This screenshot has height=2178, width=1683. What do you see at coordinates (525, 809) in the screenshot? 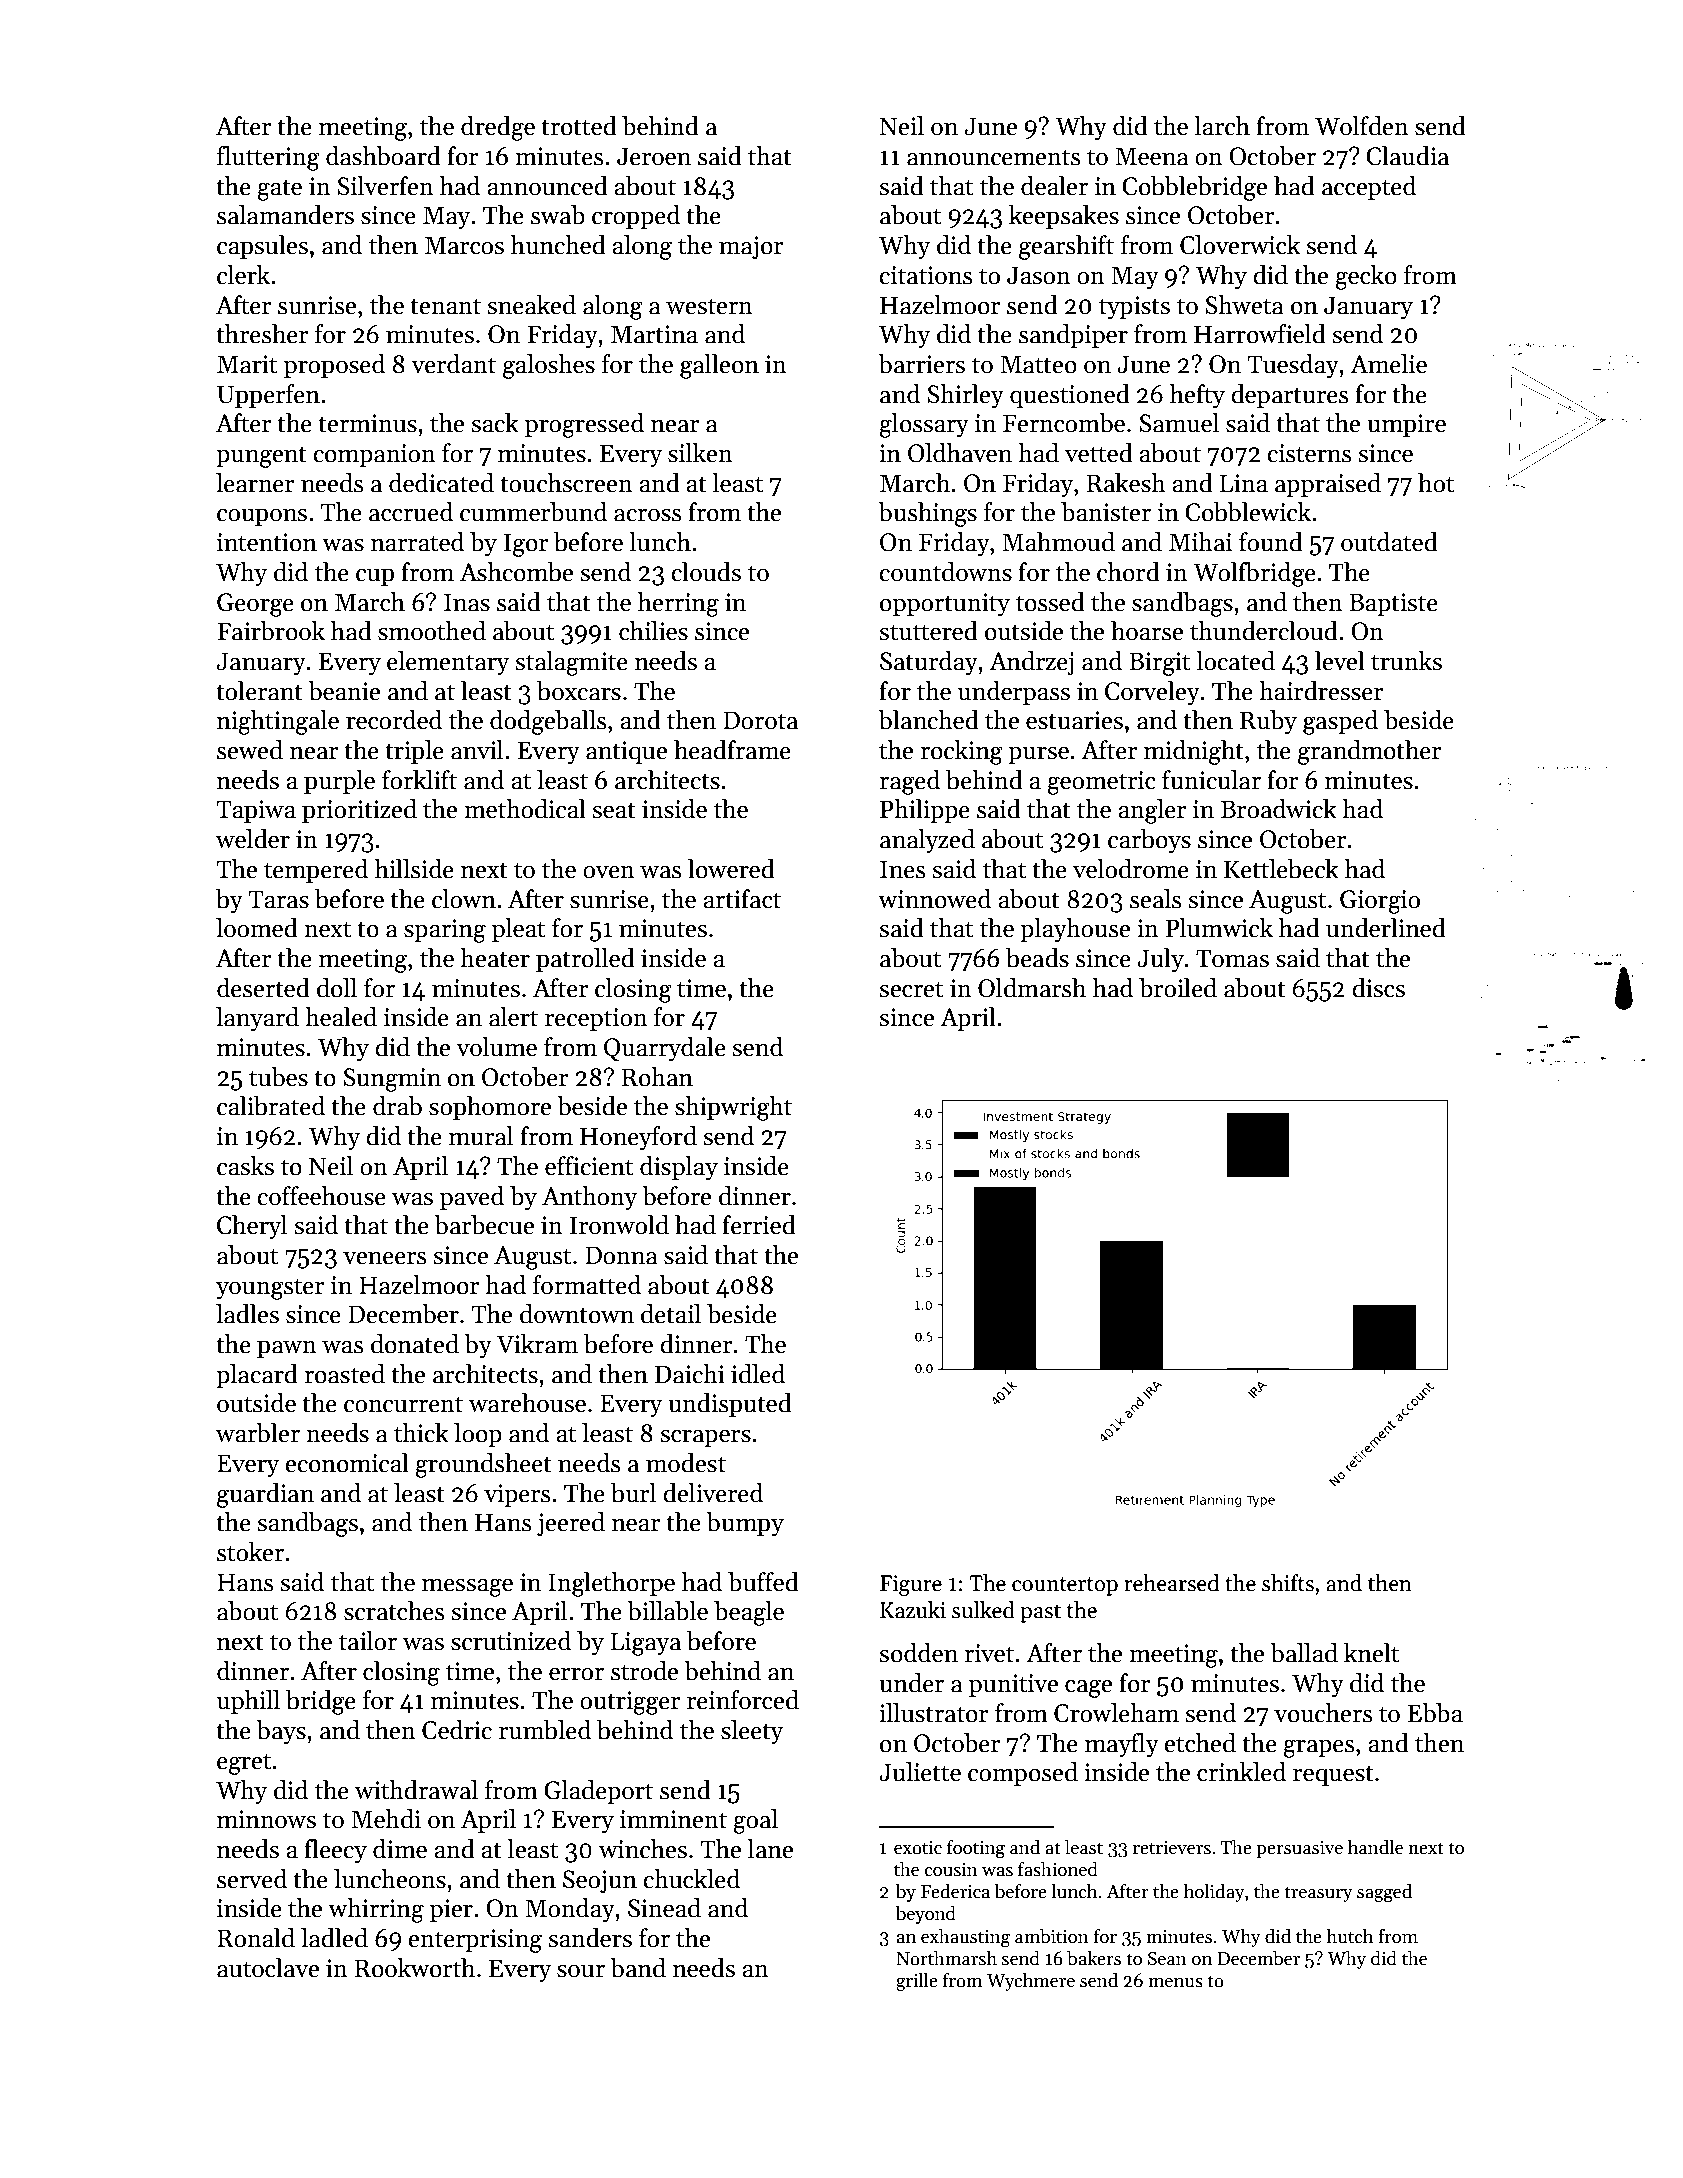
I see `methodical` at bounding box center [525, 809].
